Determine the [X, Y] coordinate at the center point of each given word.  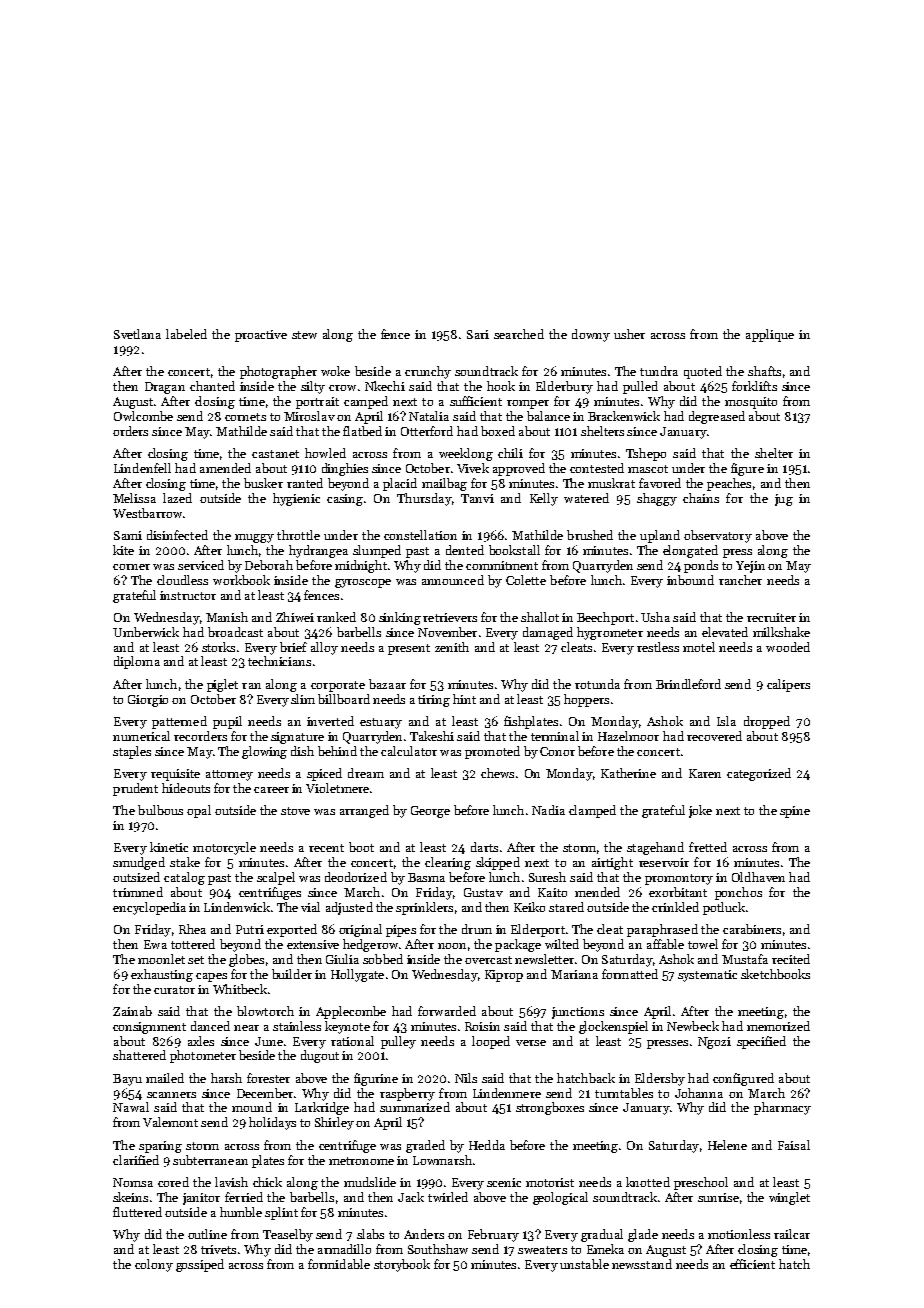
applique [770, 335]
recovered [714, 736]
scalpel [276, 878]
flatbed [362, 431]
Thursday [424, 499]
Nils [466, 1078]
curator [174, 990]
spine [795, 812]
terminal [555, 736]
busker [263, 483]
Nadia [548, 810]
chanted [212, 386]
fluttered [137, 1212]
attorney [229, 775]
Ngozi [714, 1043]
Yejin [750, 567]
